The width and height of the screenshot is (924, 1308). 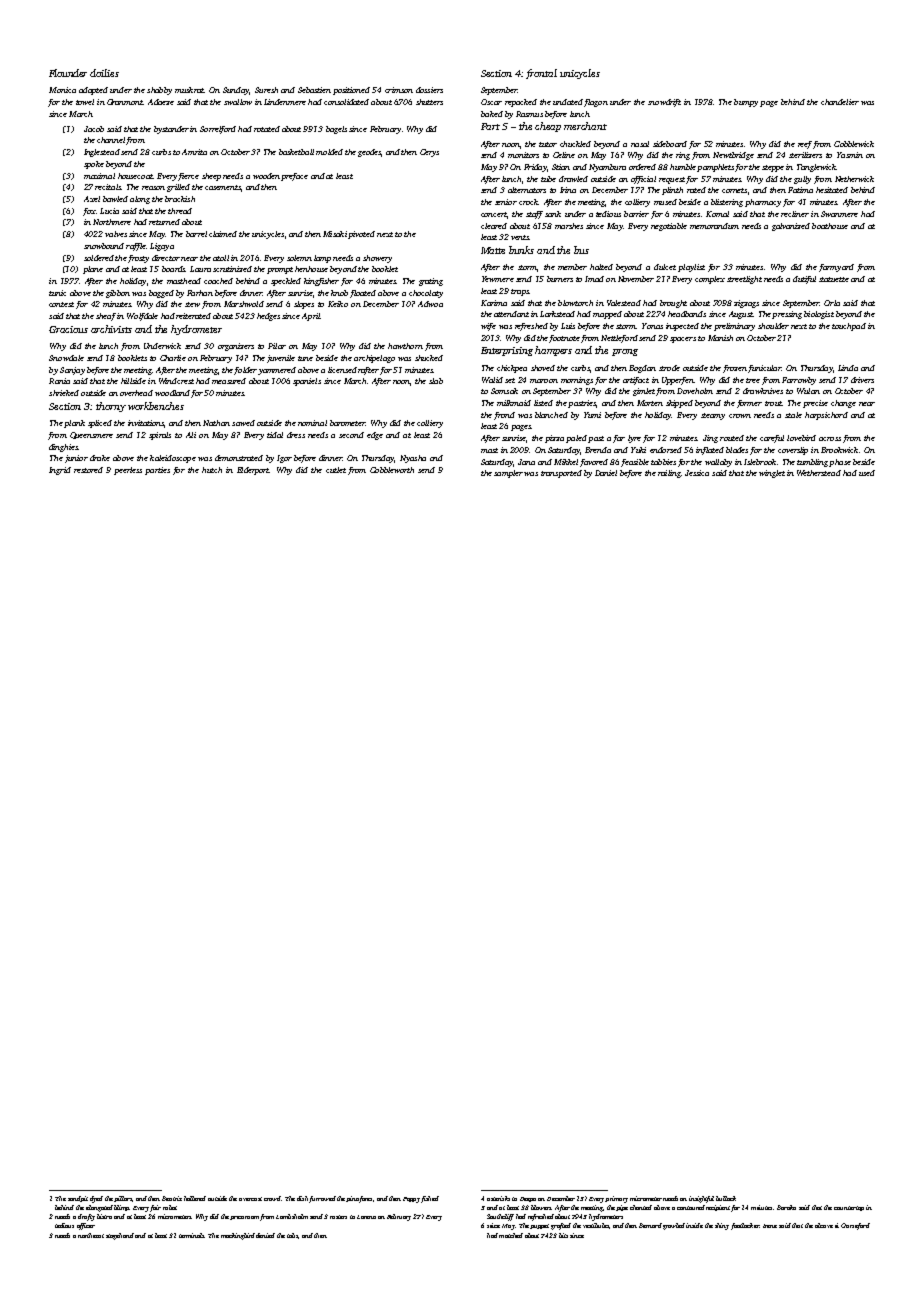 What do you see at coordinates (266, 90) in the screenshot?
I see `Suresh` at bounding box center [266, 90].
